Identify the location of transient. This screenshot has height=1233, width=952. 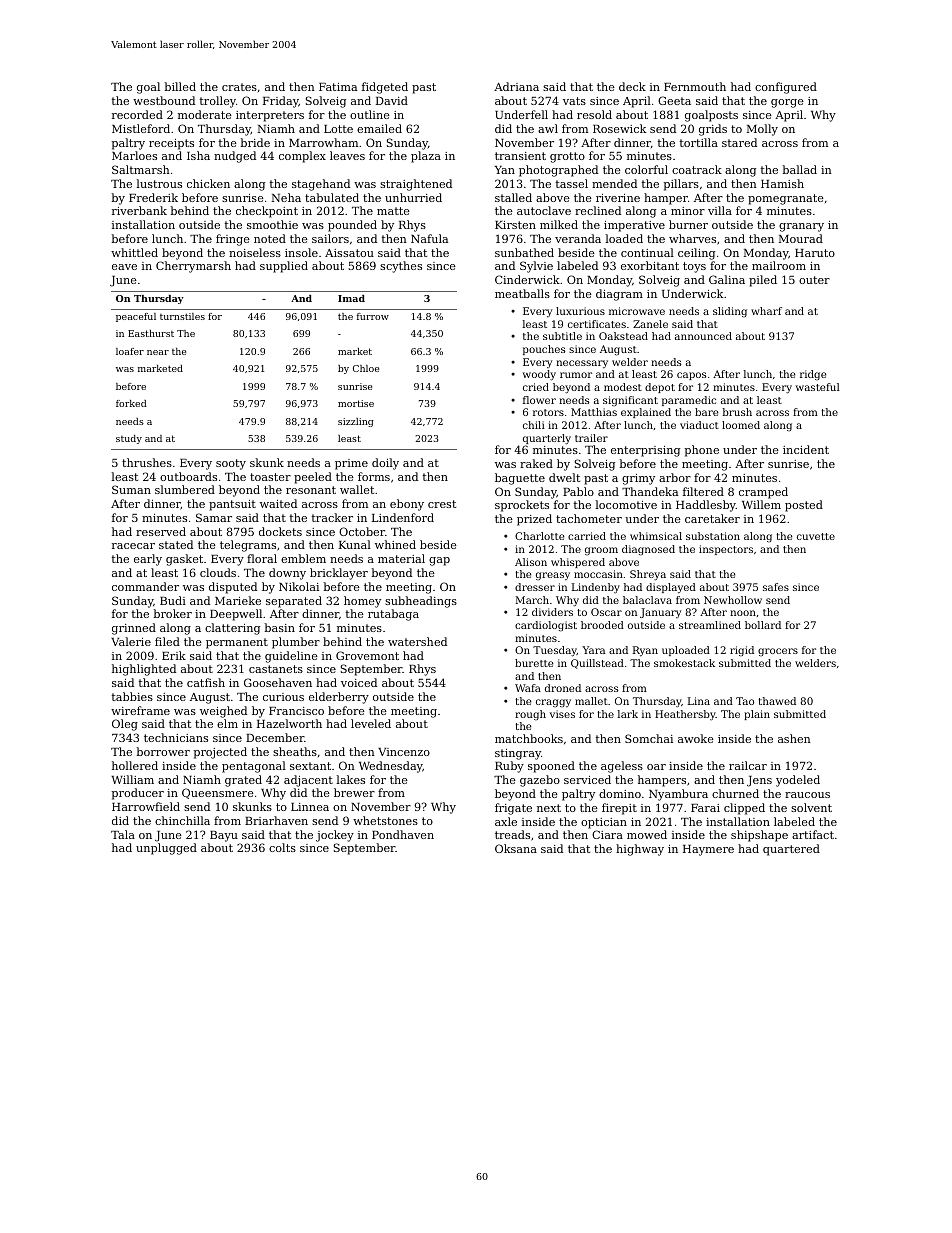
(520, 156).
